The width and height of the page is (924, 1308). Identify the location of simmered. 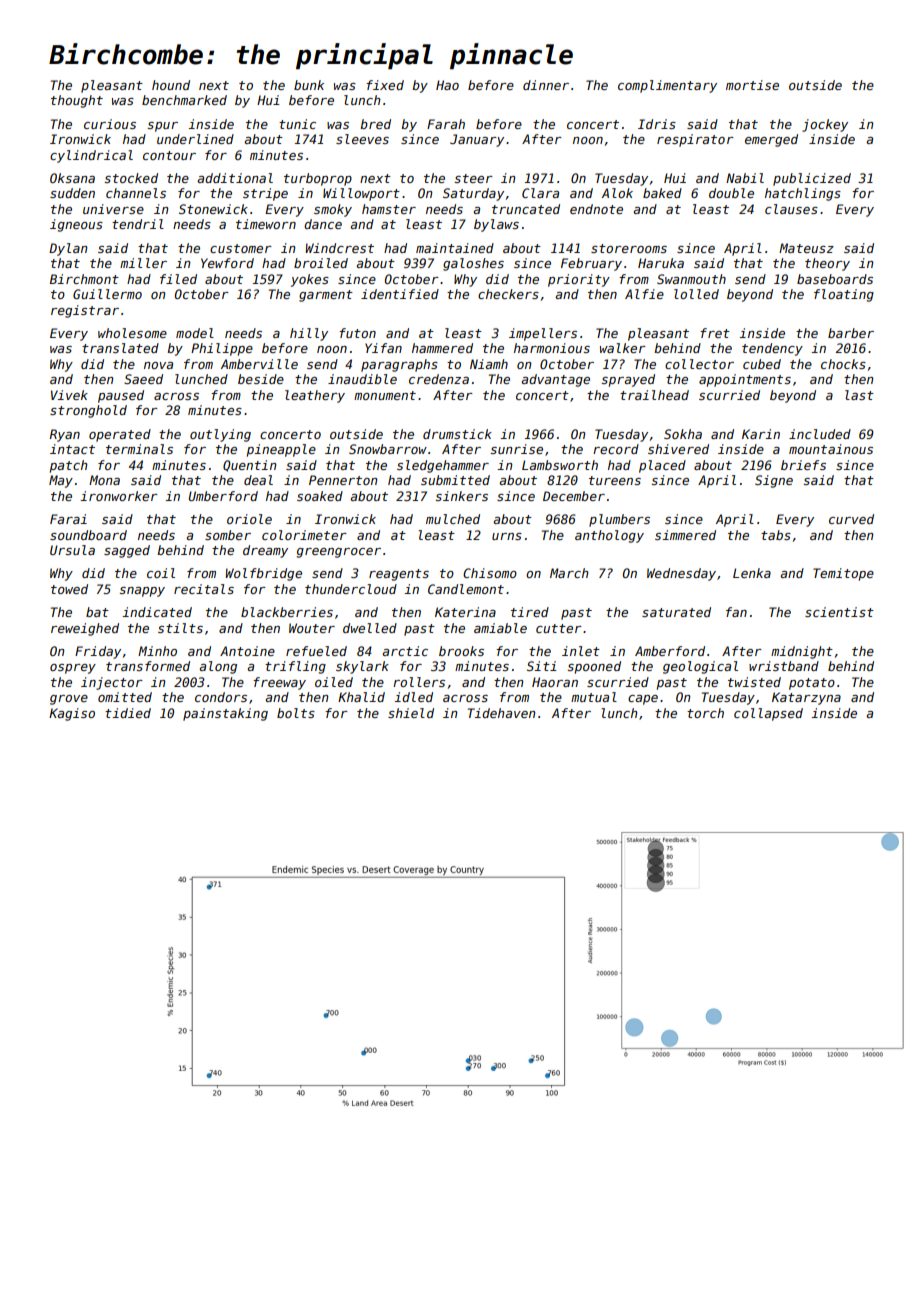
(685, 535).
